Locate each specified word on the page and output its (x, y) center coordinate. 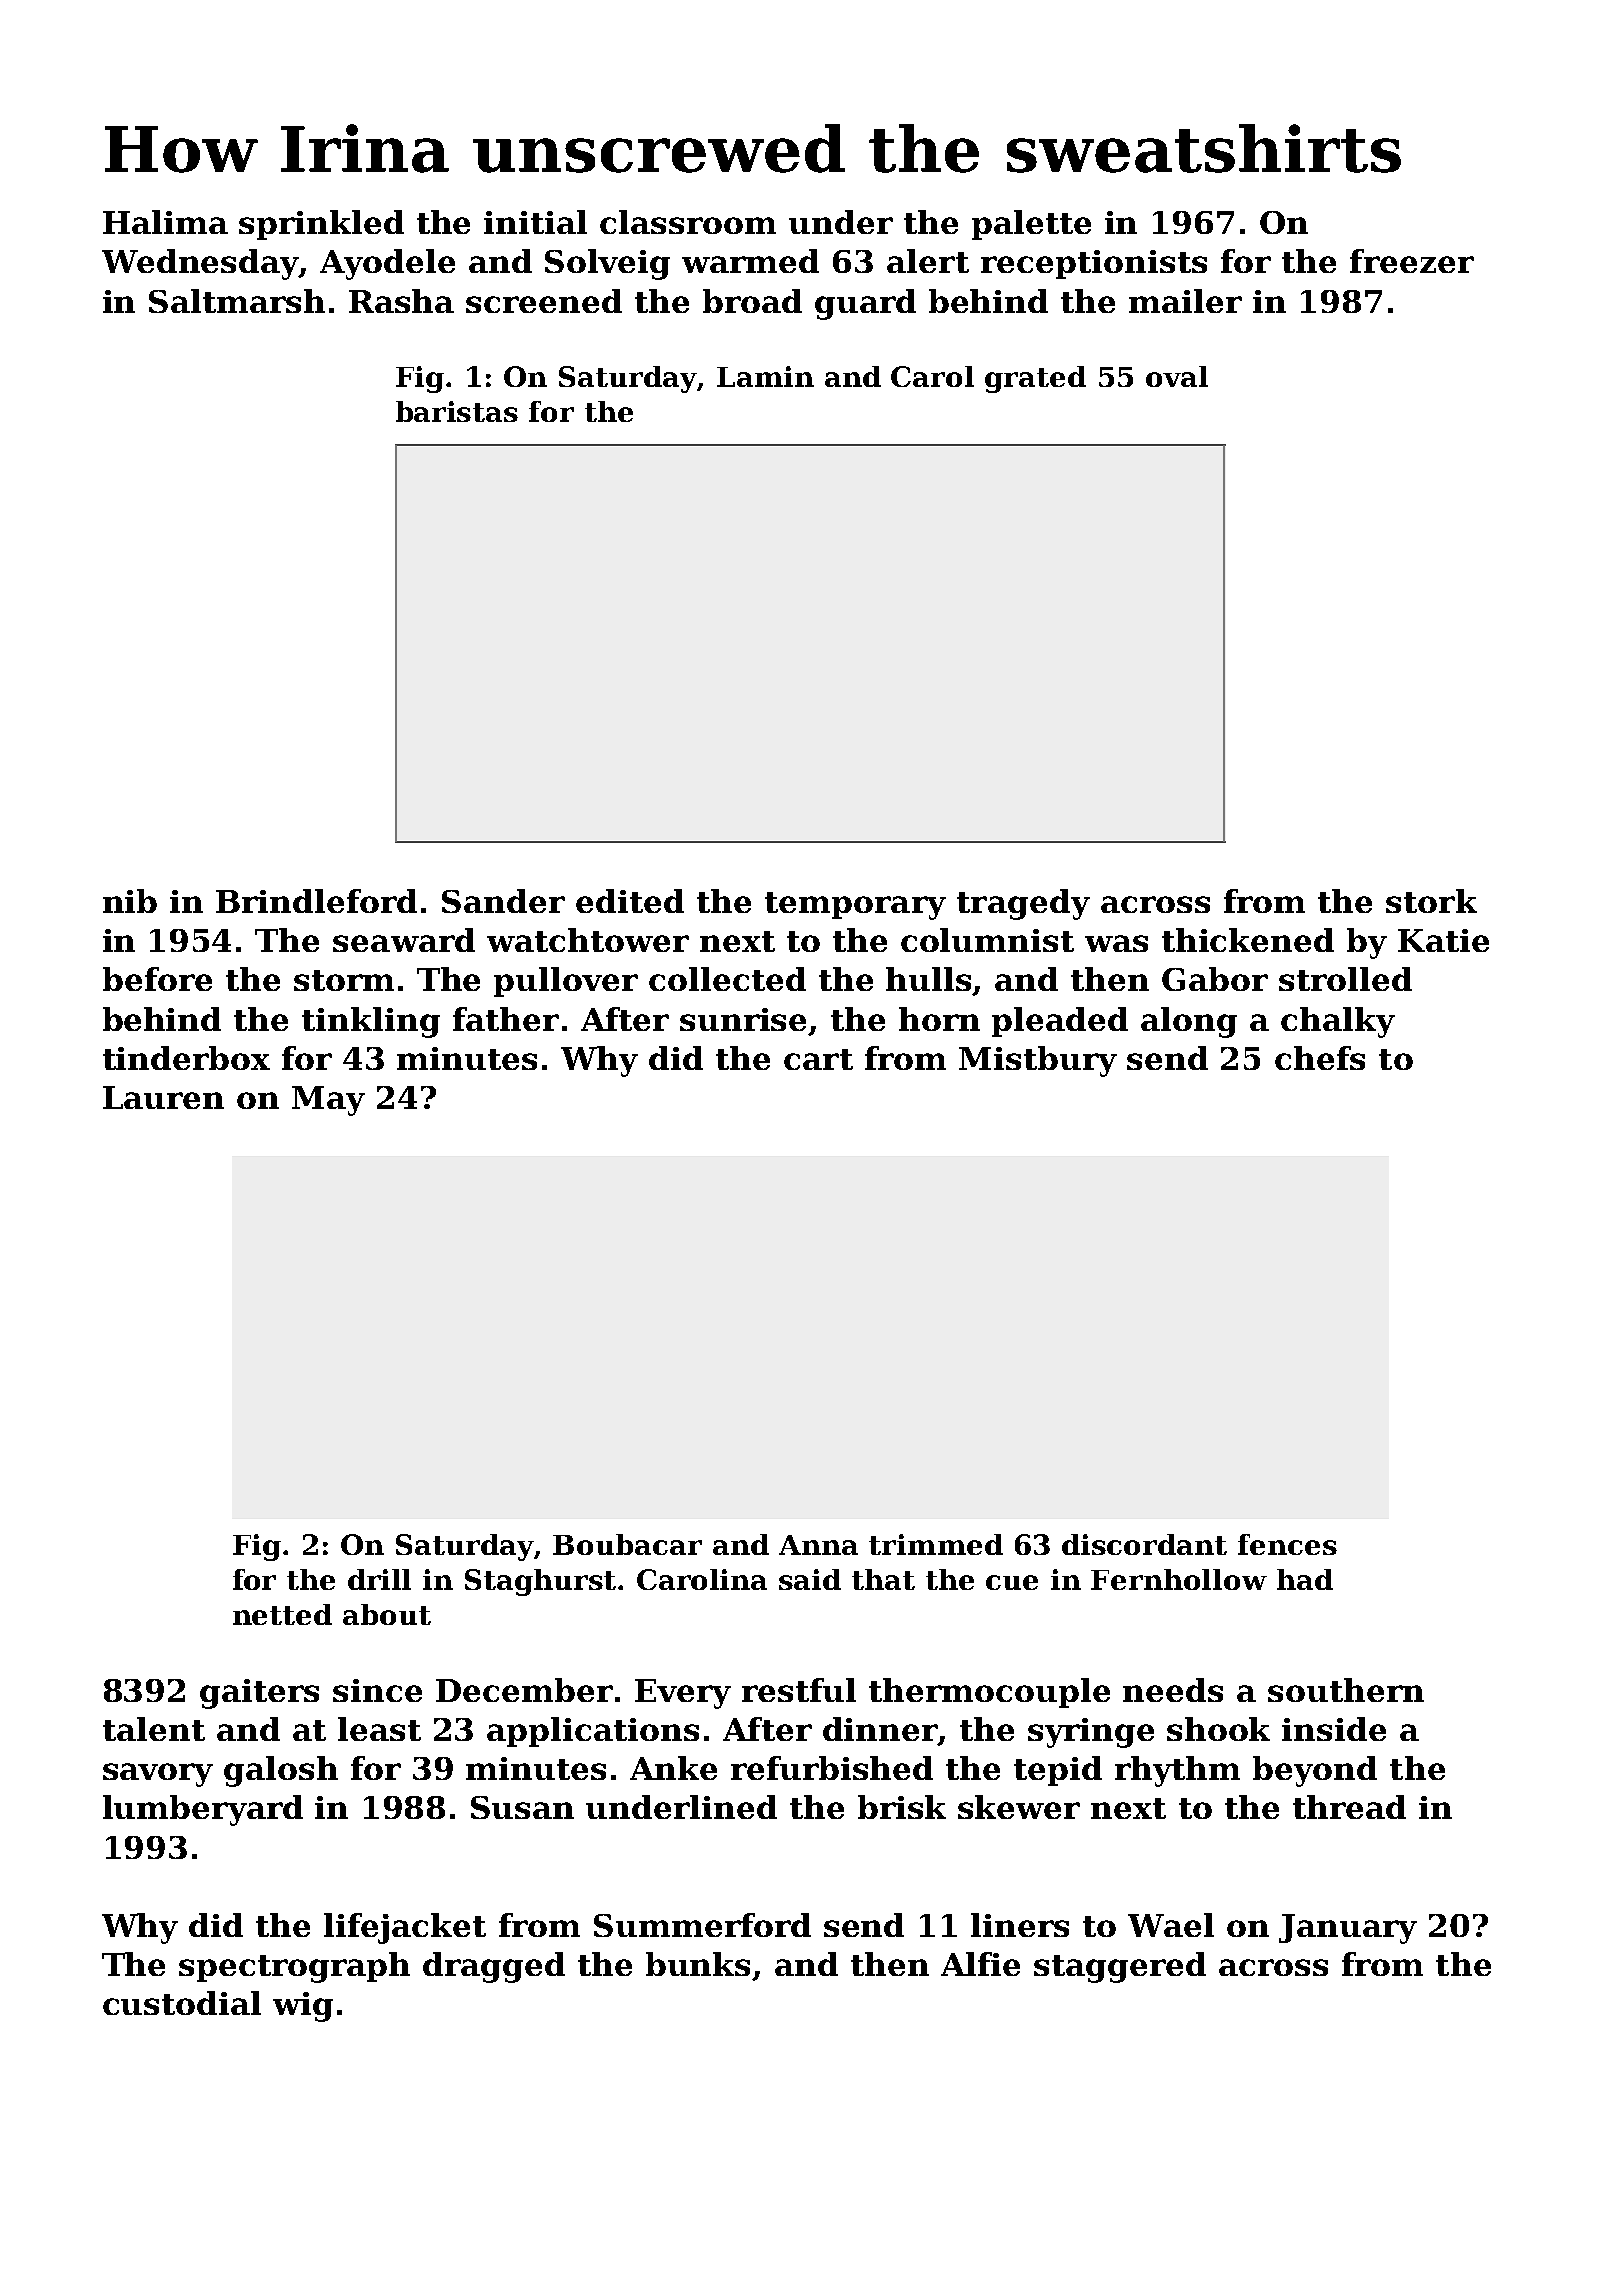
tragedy (1023, 904)
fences (1287, 1544)
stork (1431, 901)
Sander (503, 901)
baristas (457, 411)
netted (282, 1614)
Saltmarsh (237, 301)
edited (630, 901)
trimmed (936, 1544)
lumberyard (203, 1810)
